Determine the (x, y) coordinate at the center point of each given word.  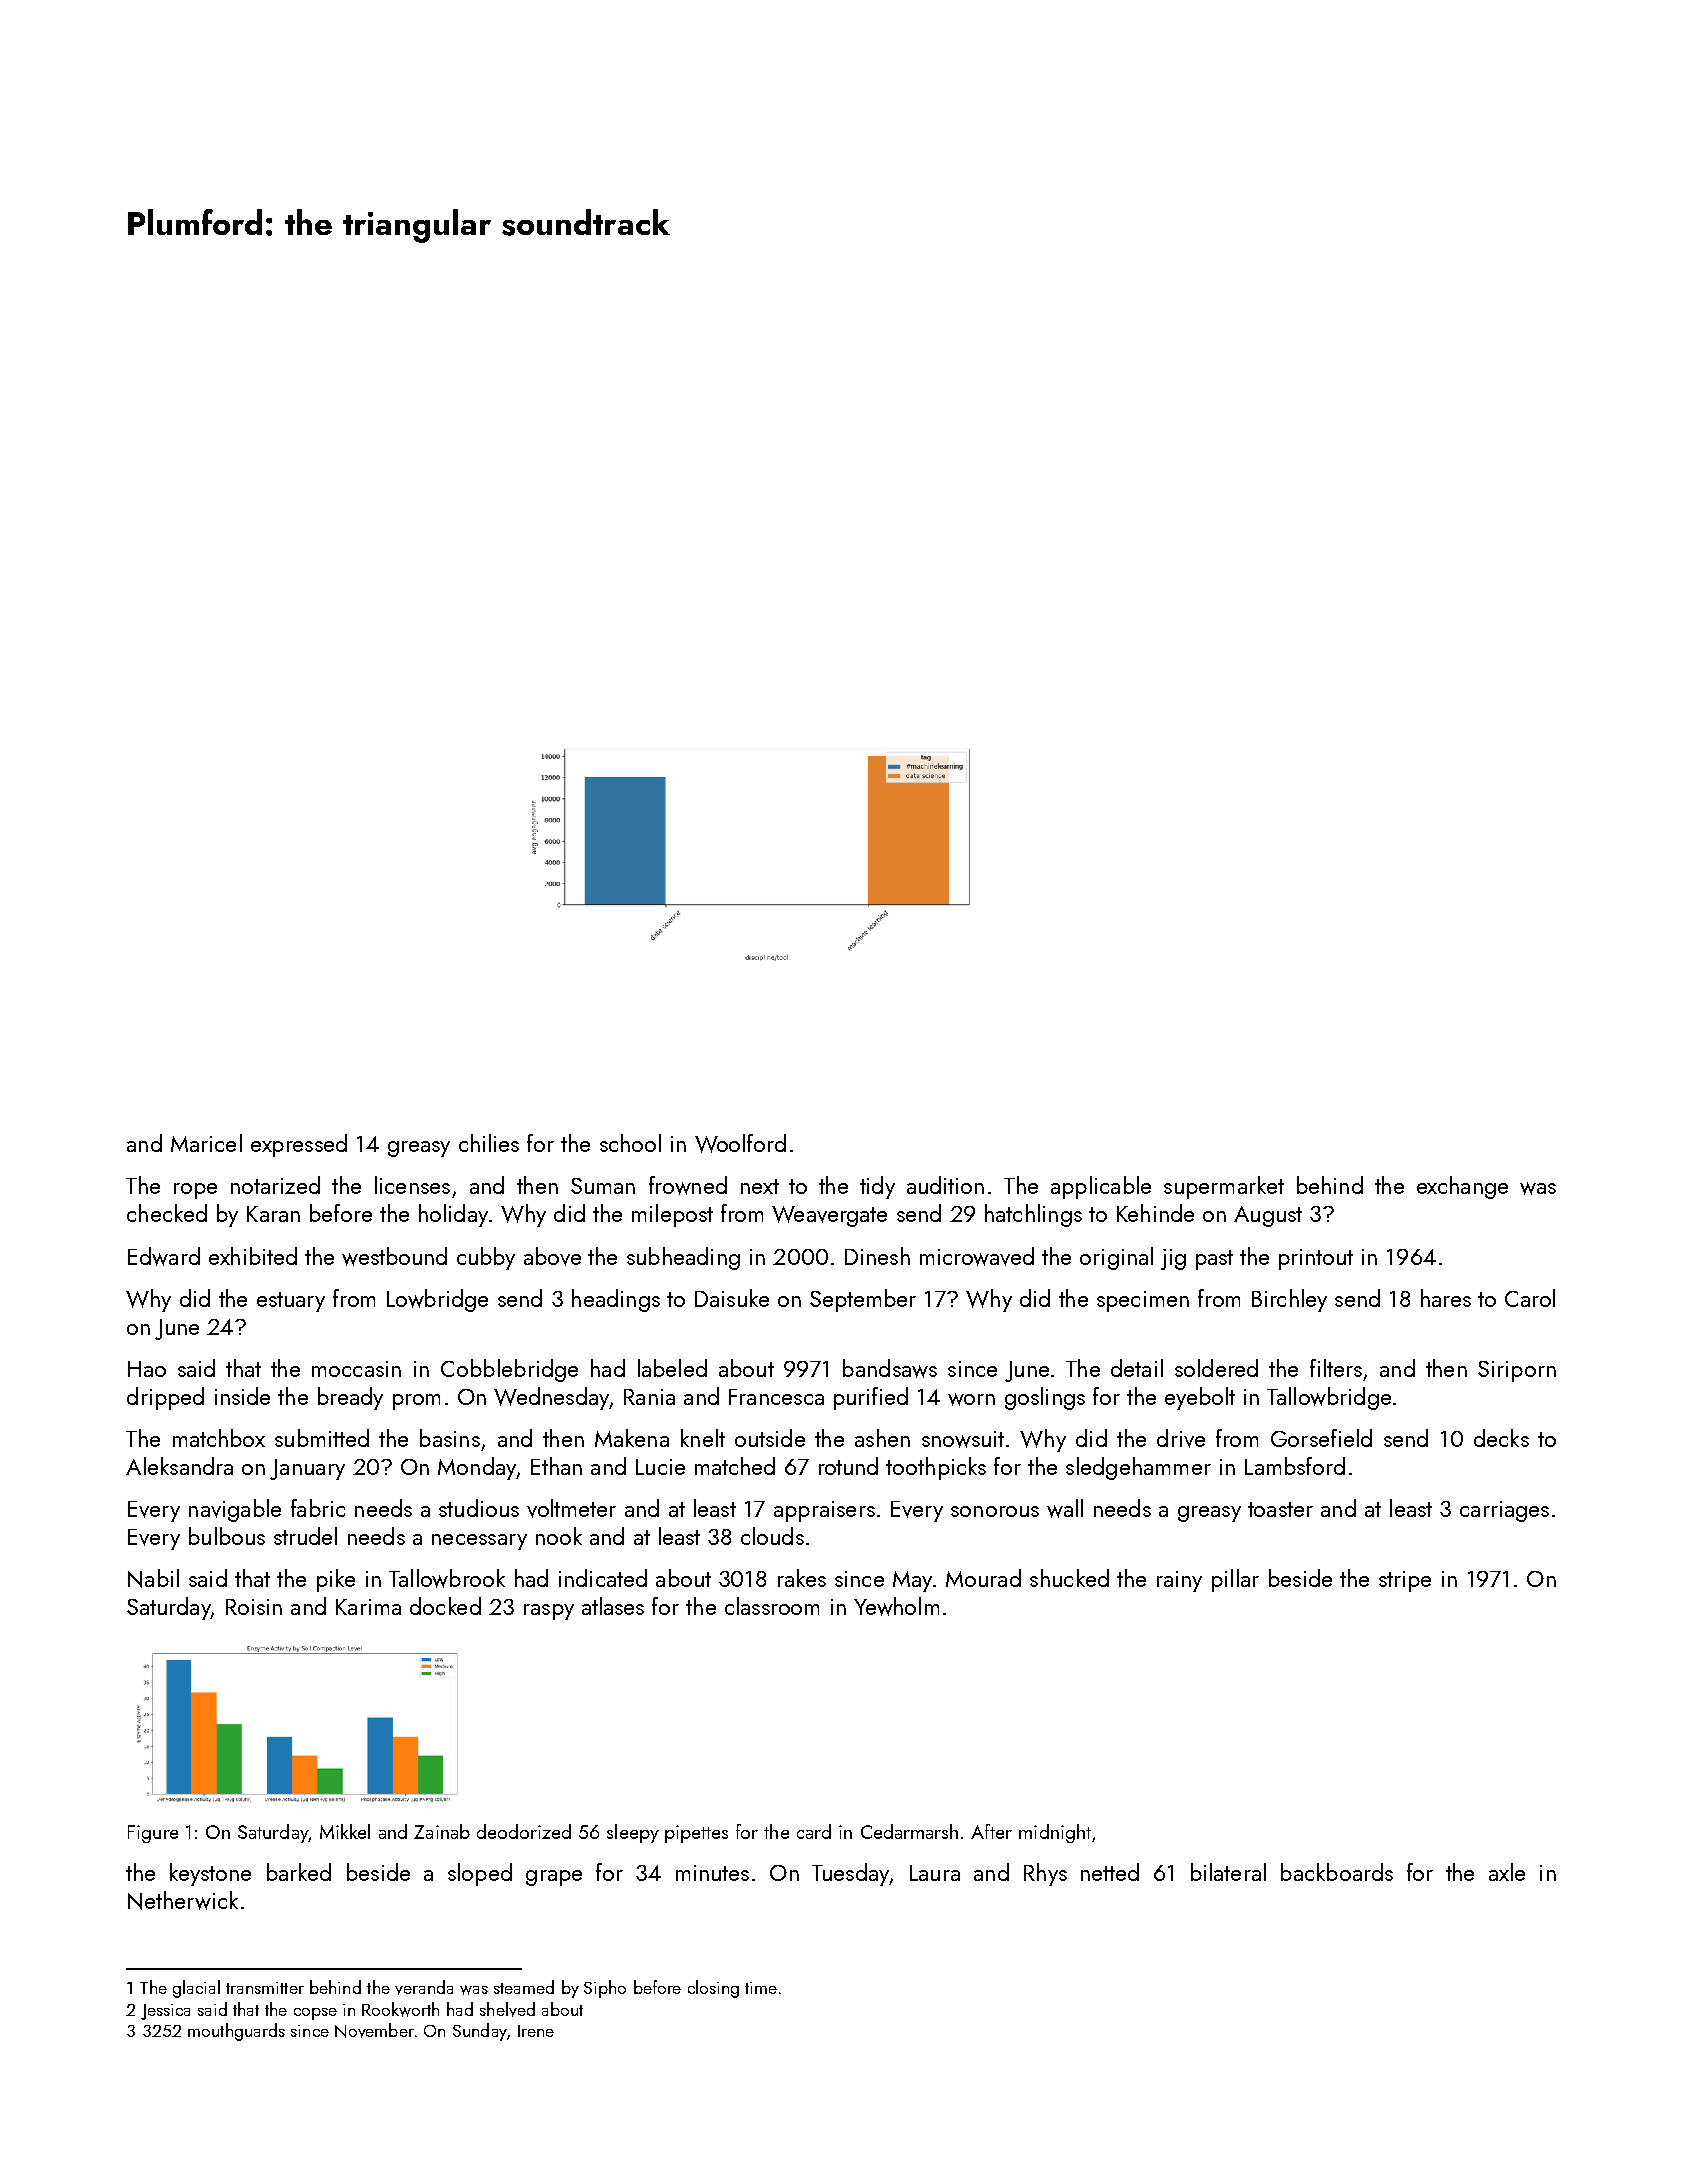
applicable (1101, 1187)
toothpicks (936, 1468)
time (761, 1988)
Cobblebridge (509, 1370)
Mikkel (345, 1831)
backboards (1337, 1872)
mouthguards (236, 2032)
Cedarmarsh (909, 1831)
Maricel (206, 1143)
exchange (1462, 1187)
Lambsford (1295, 1466)
